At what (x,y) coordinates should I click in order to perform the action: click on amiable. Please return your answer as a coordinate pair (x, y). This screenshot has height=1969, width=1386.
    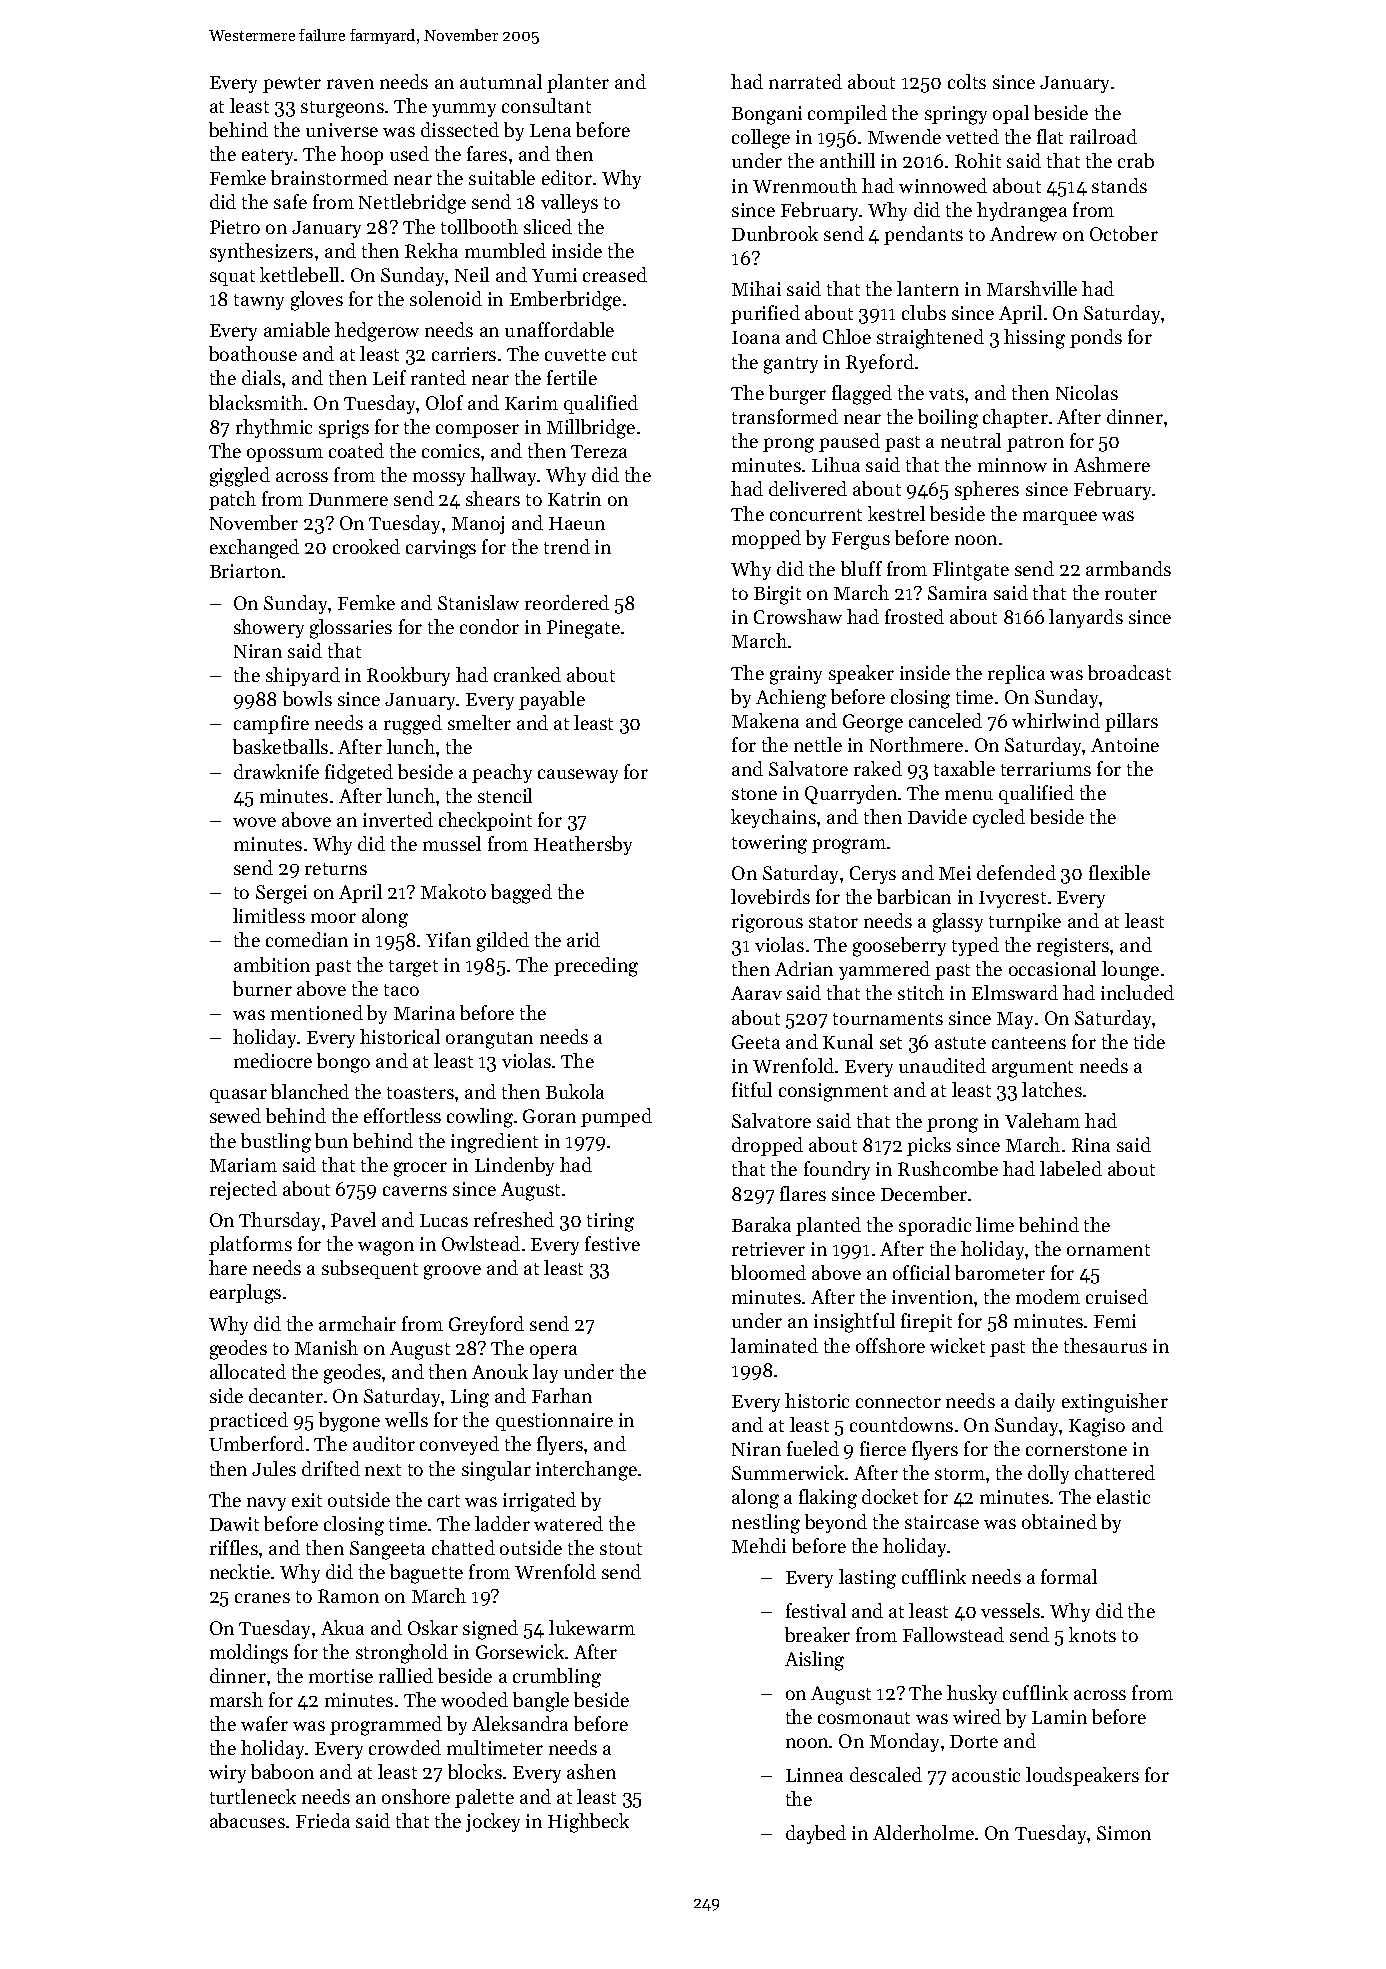
    Looking at the image, I should click on (297, 329).
